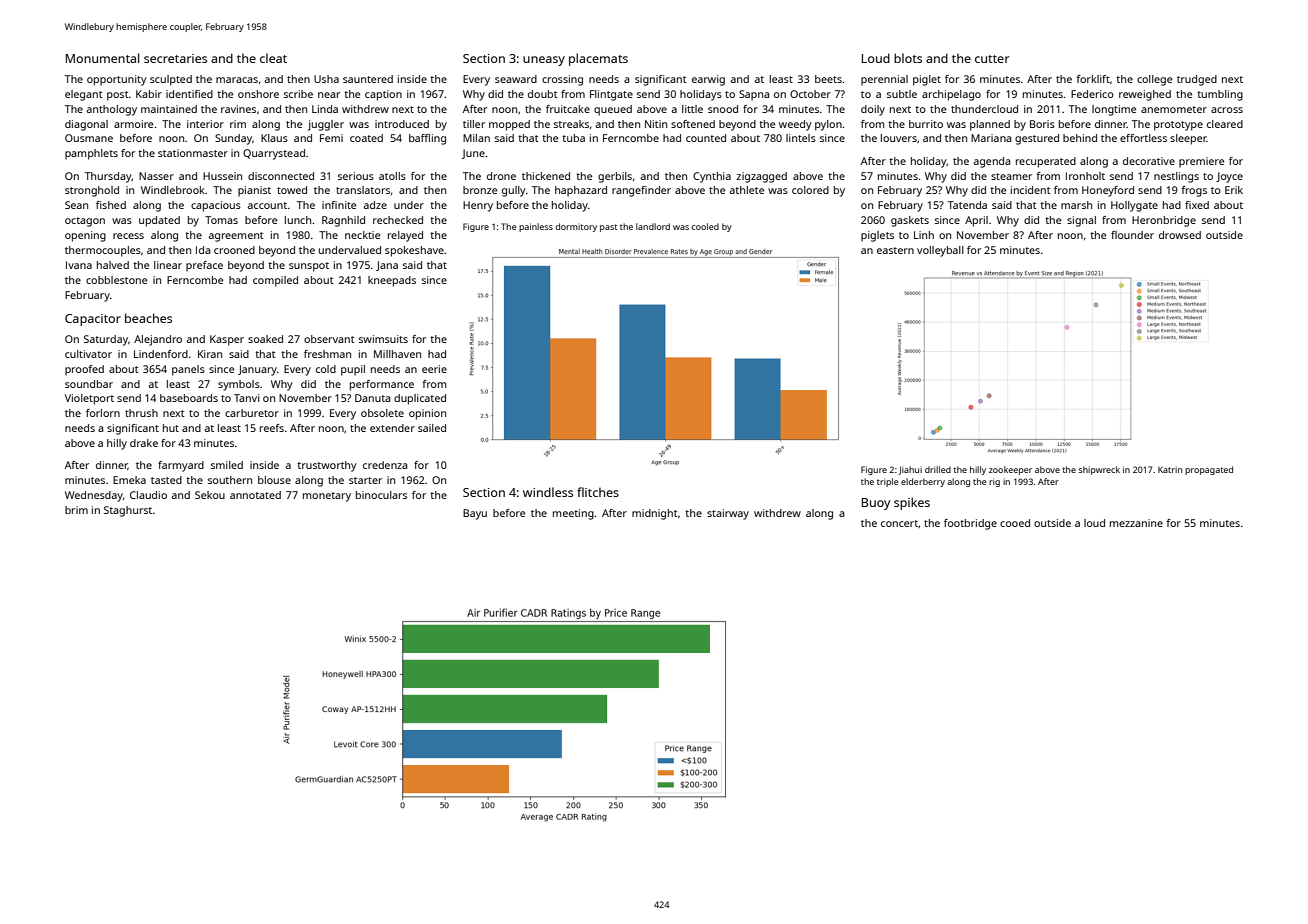 This page has width=1308, height=924. Describe the element at coordinates (992, 59) in the page. I see `cutter` at that location.
